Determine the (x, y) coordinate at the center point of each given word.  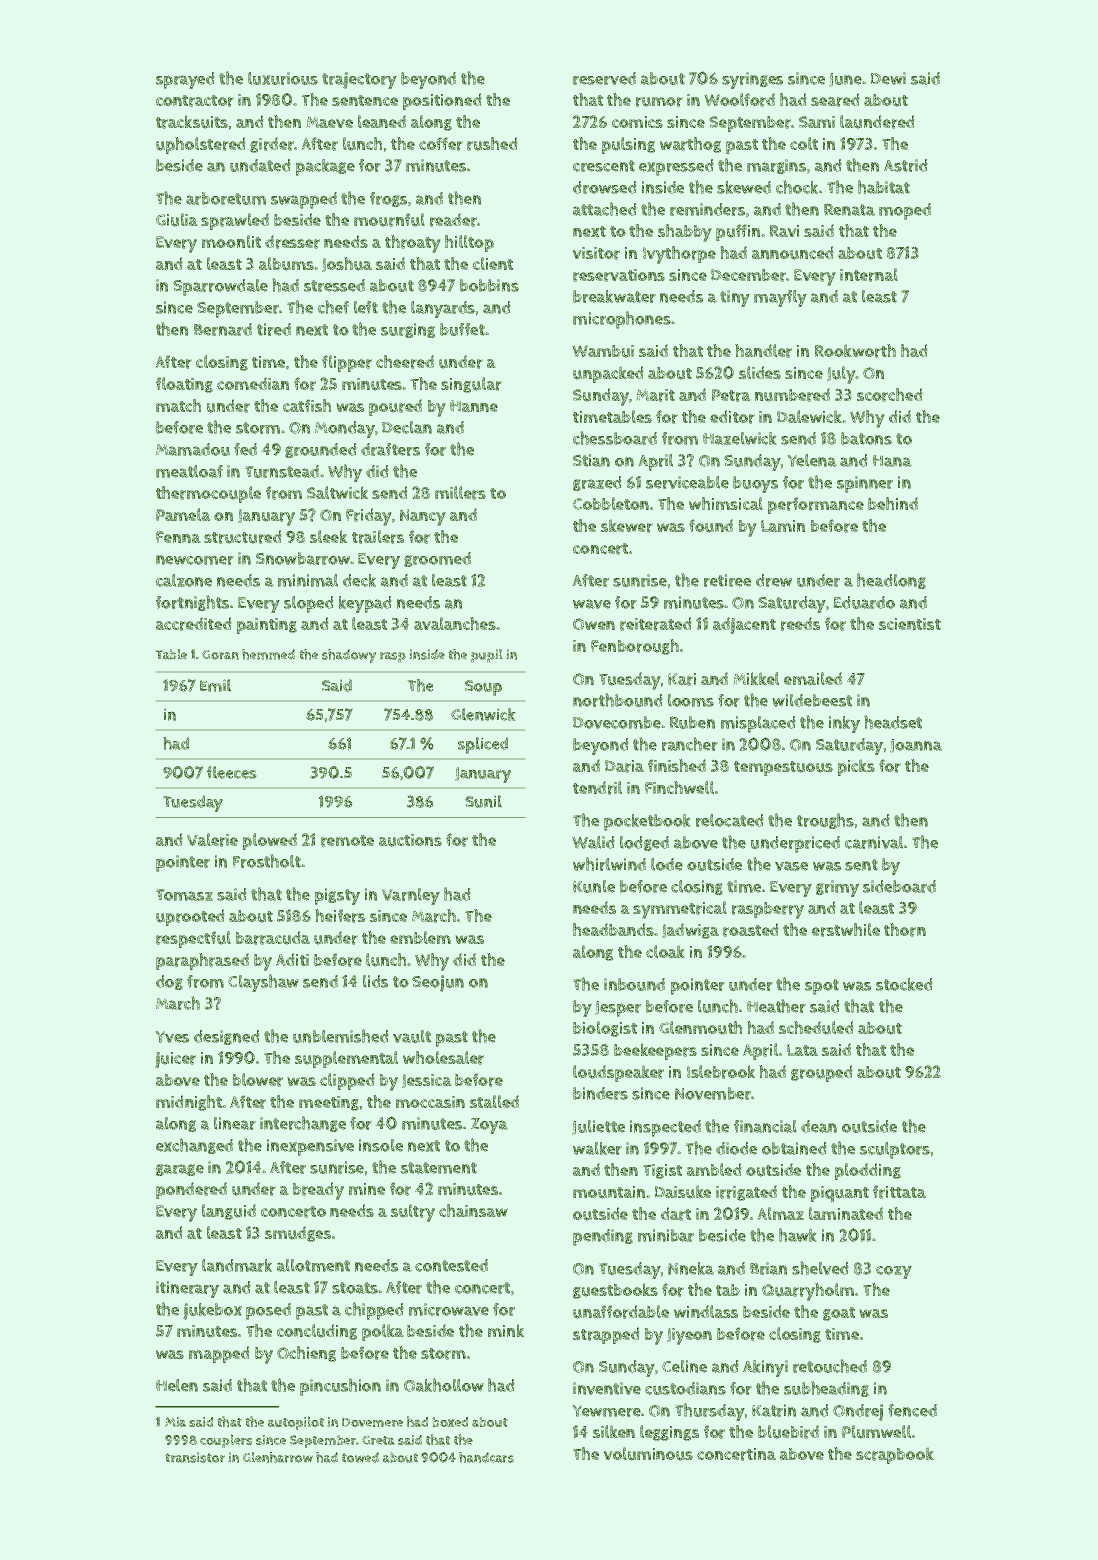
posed (268, 1311)
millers (460, 493)
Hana (892, 461)
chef (333, 307)
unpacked (608, 374)
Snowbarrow (303, 558)
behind (893, 503)
